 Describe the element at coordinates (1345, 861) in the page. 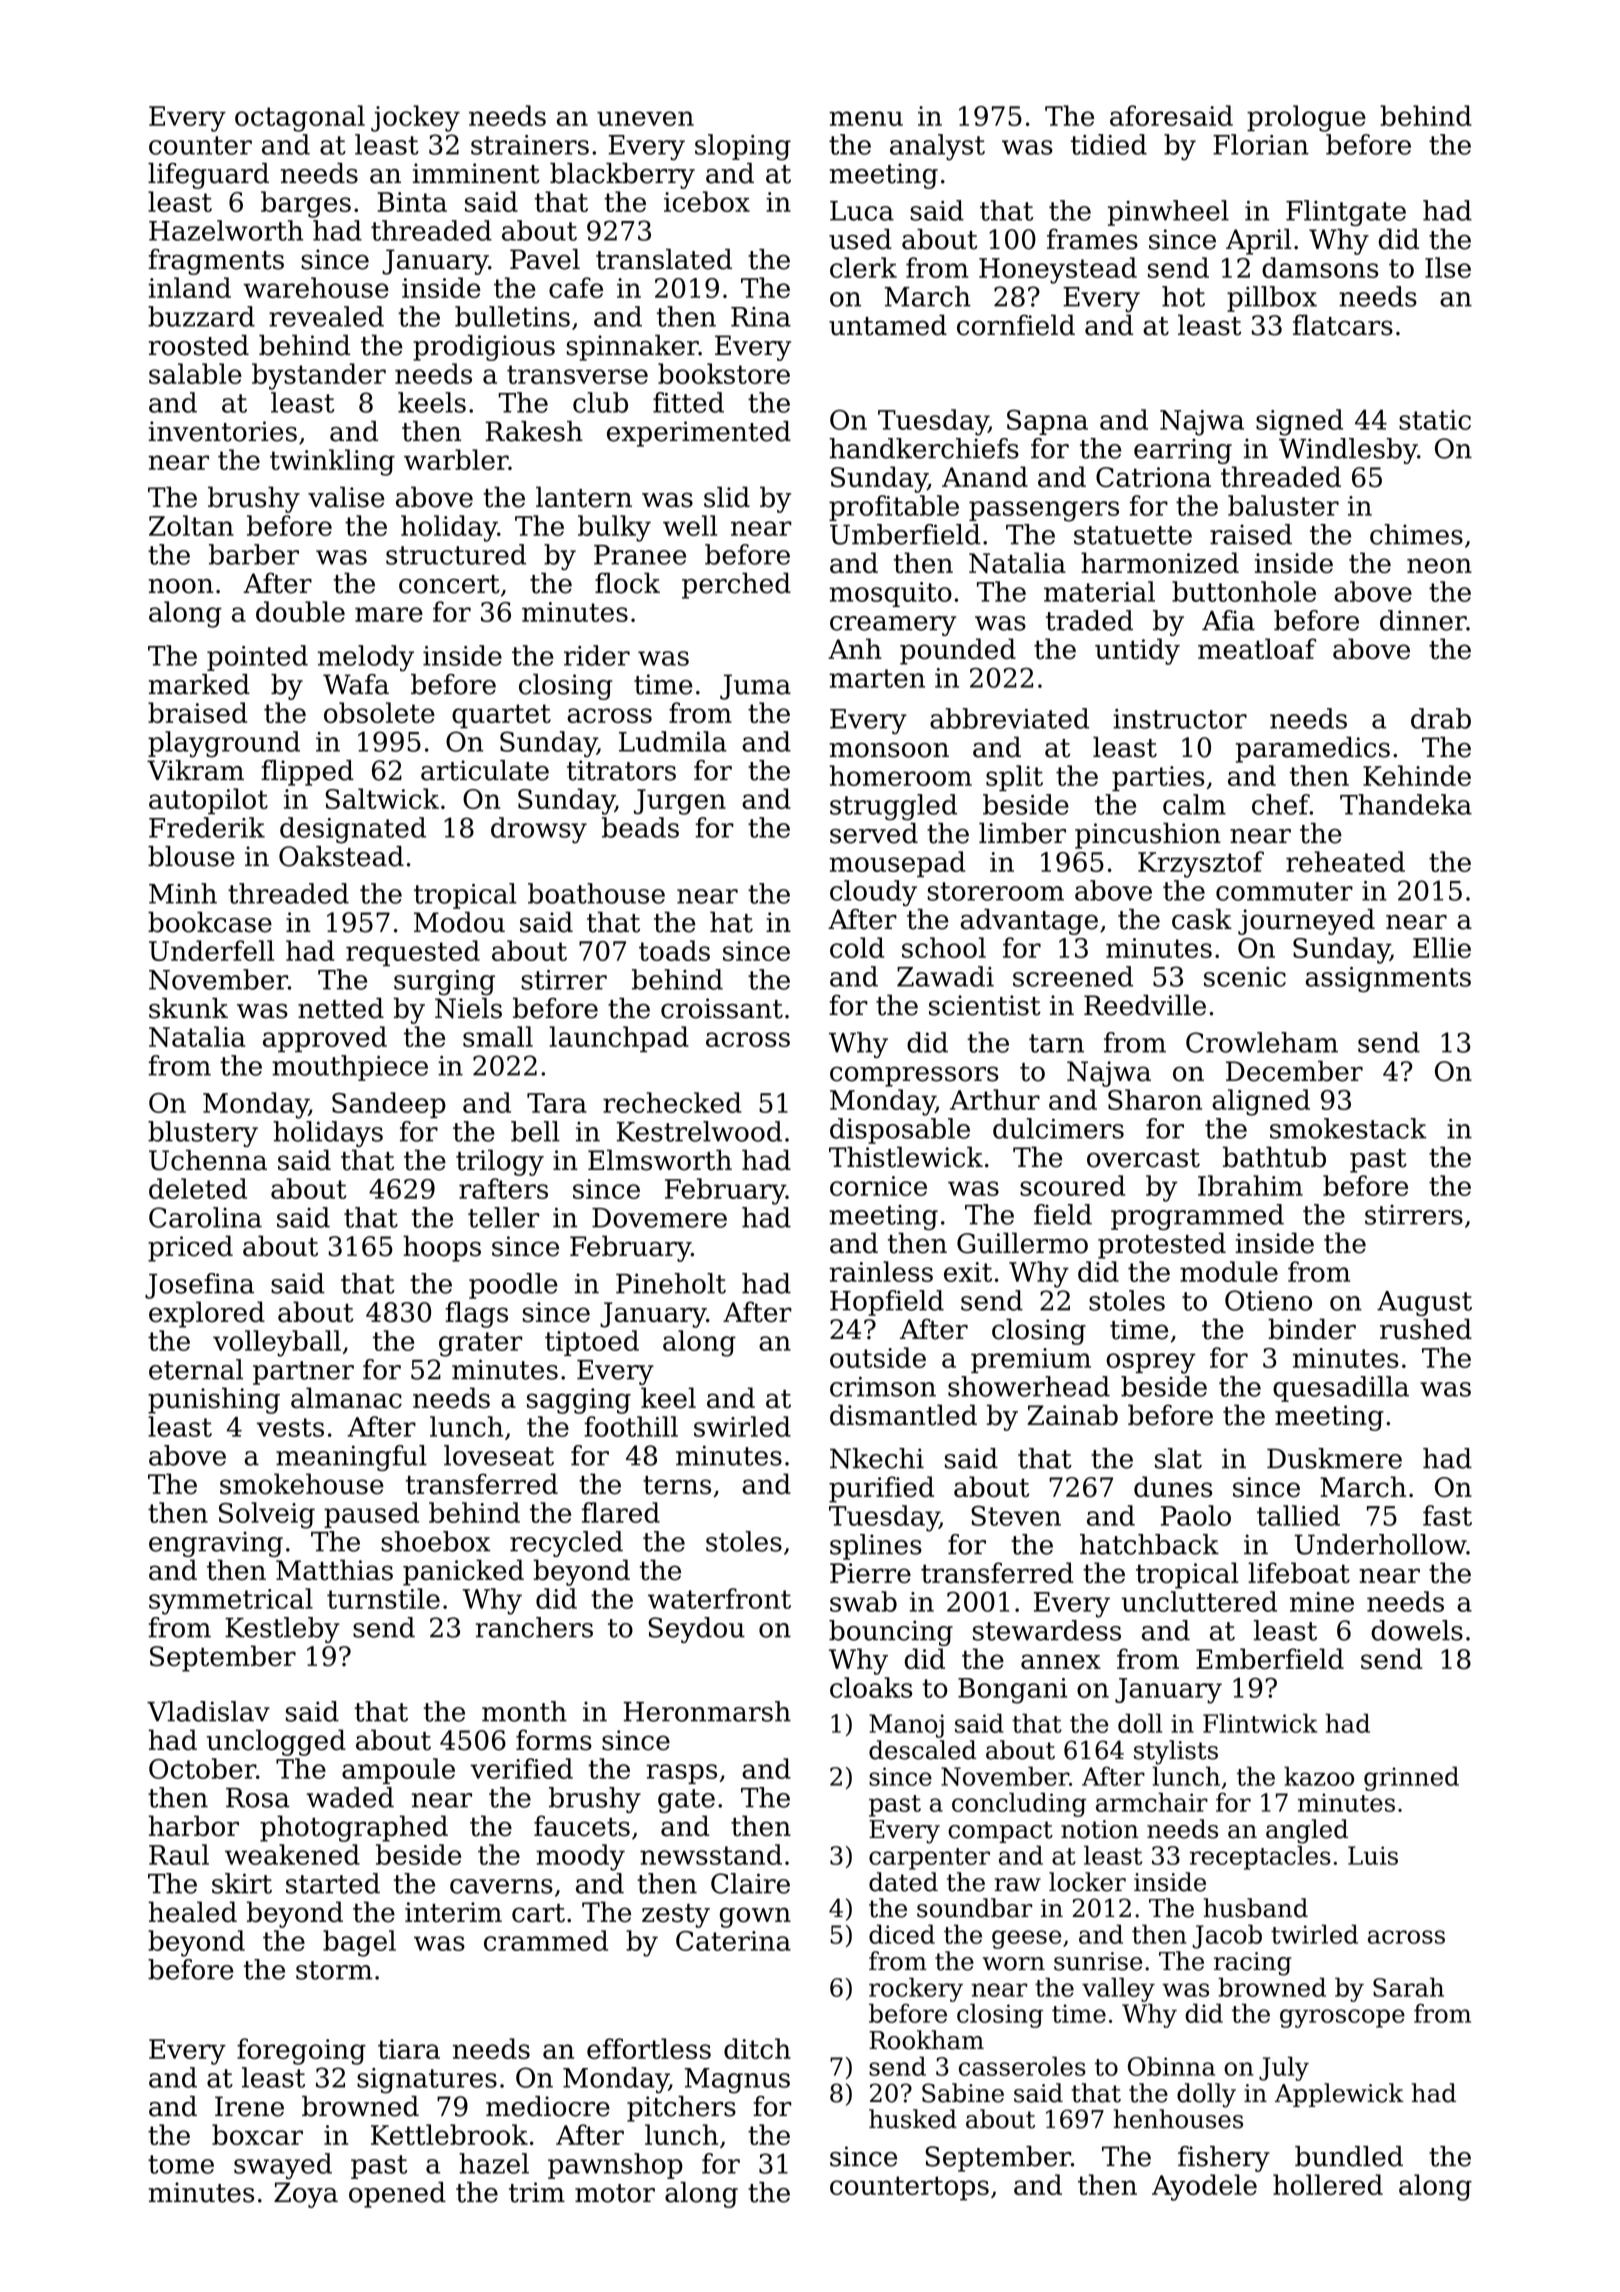

I see `reheated` at that location.
